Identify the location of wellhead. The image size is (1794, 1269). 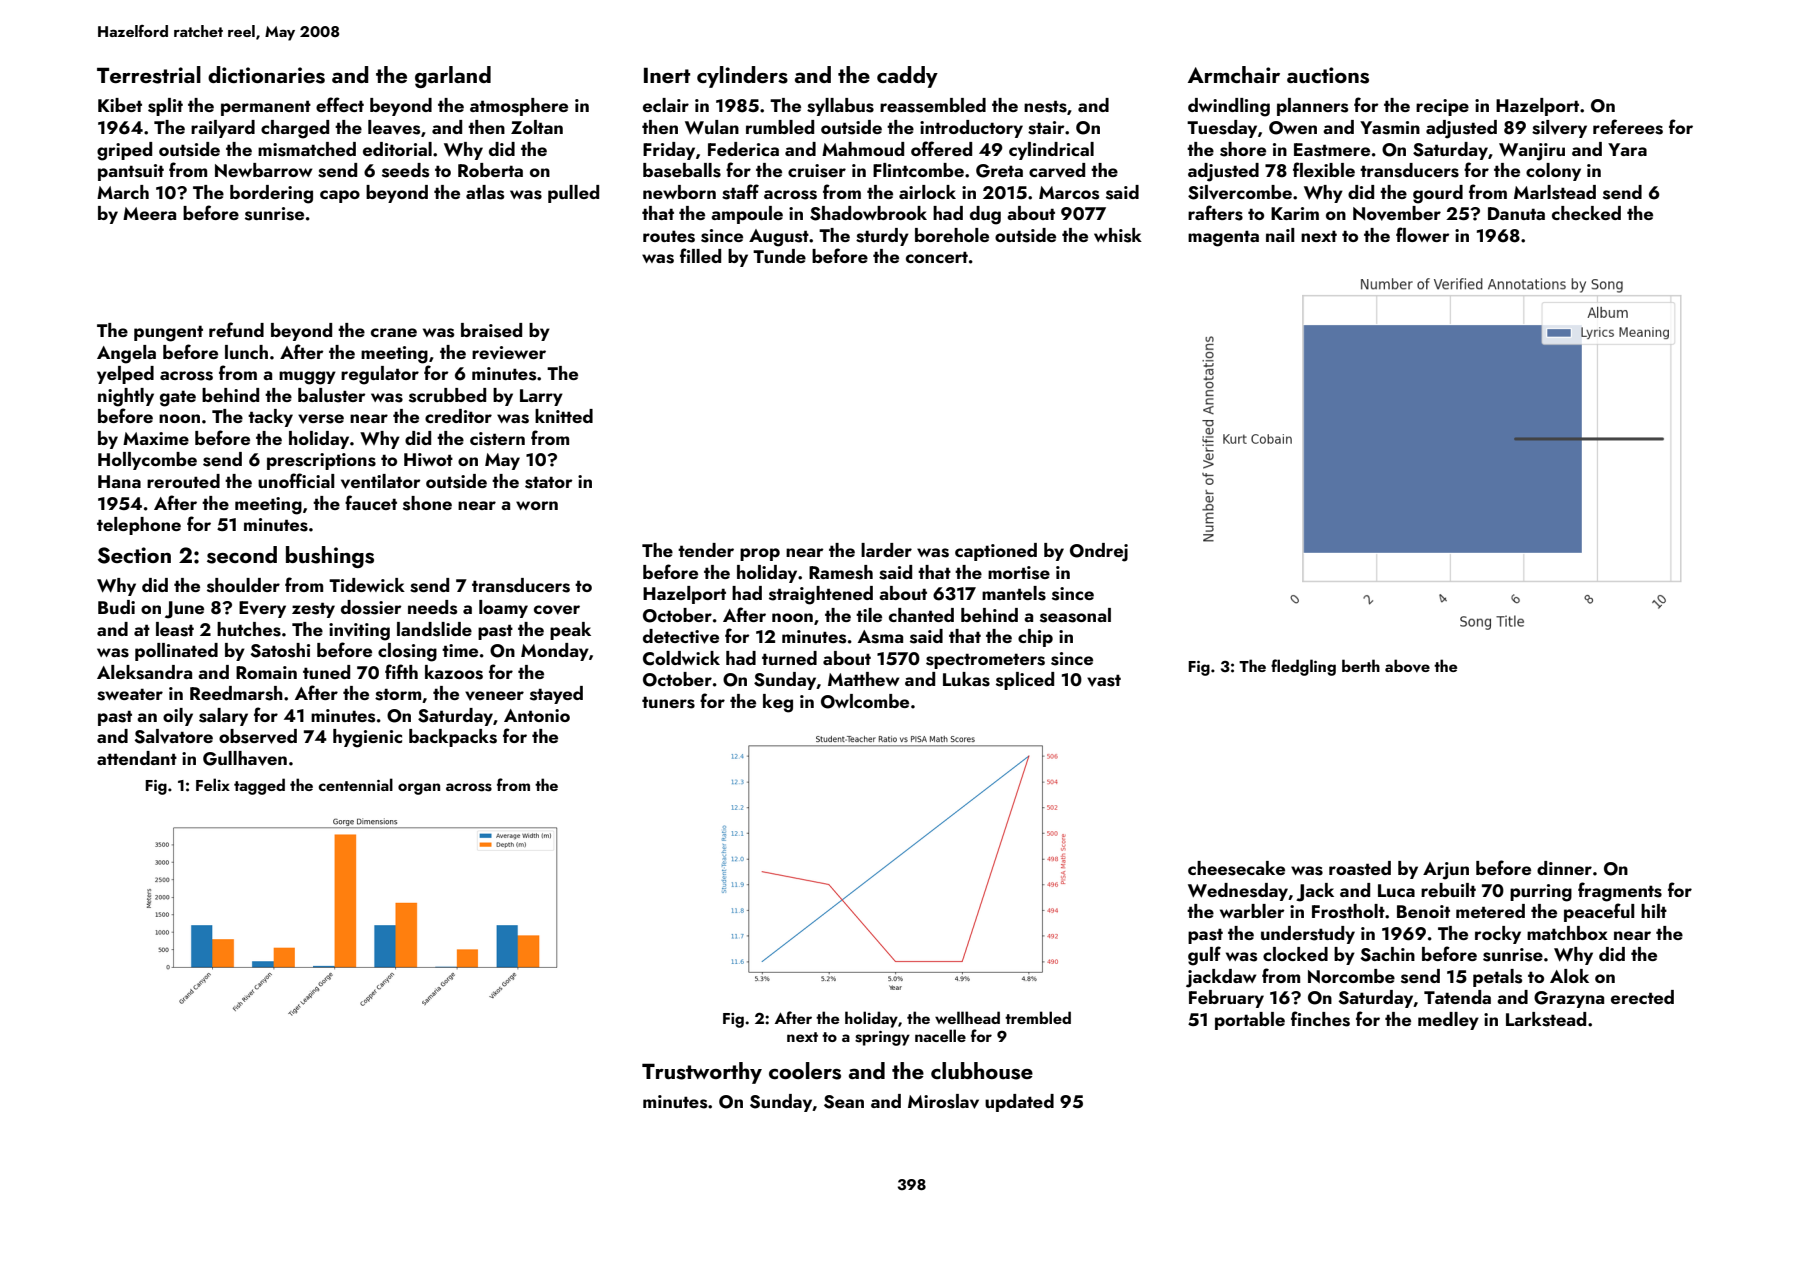
(967, 1017).
